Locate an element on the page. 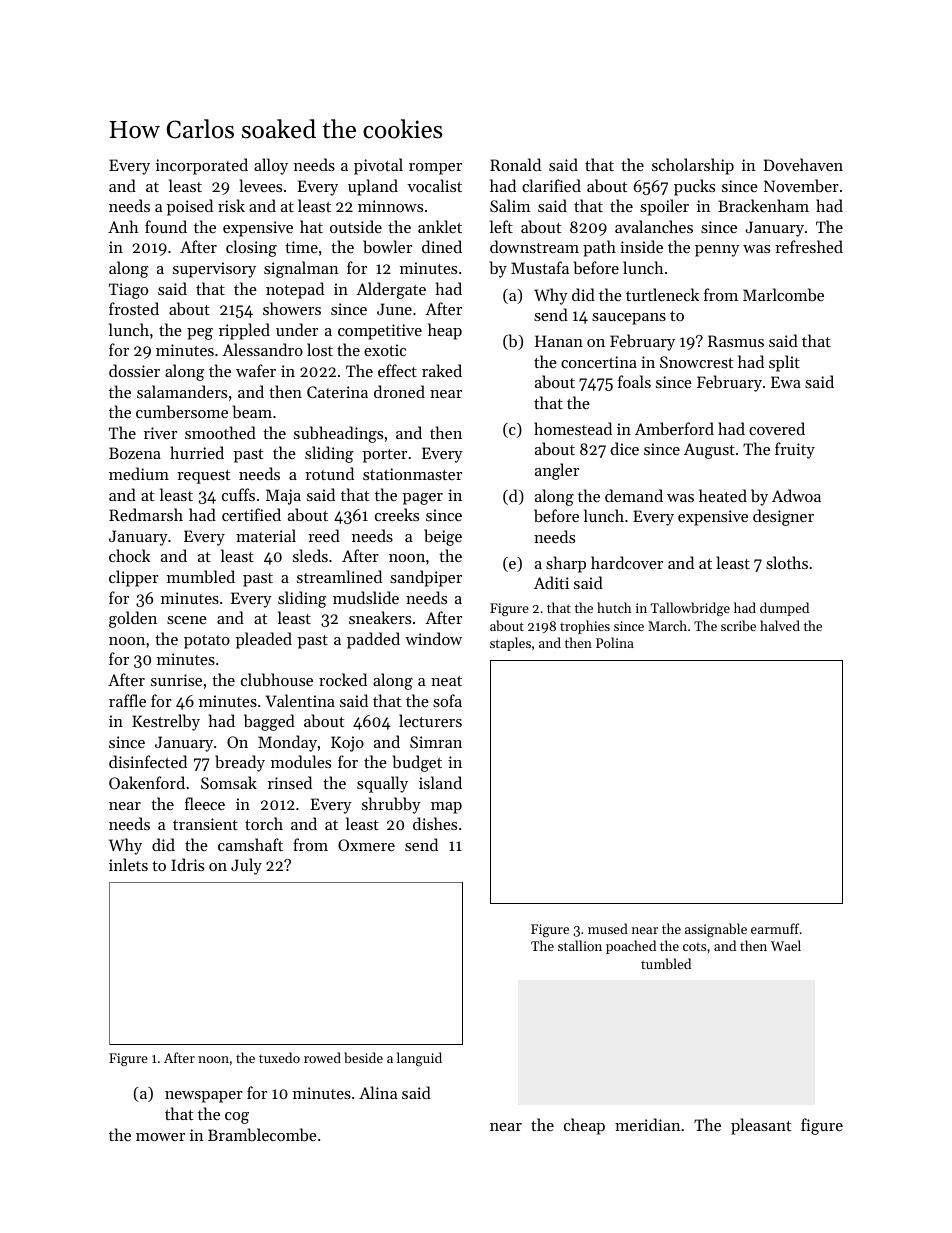  Adwoa is located at coordinates (796, 495).
